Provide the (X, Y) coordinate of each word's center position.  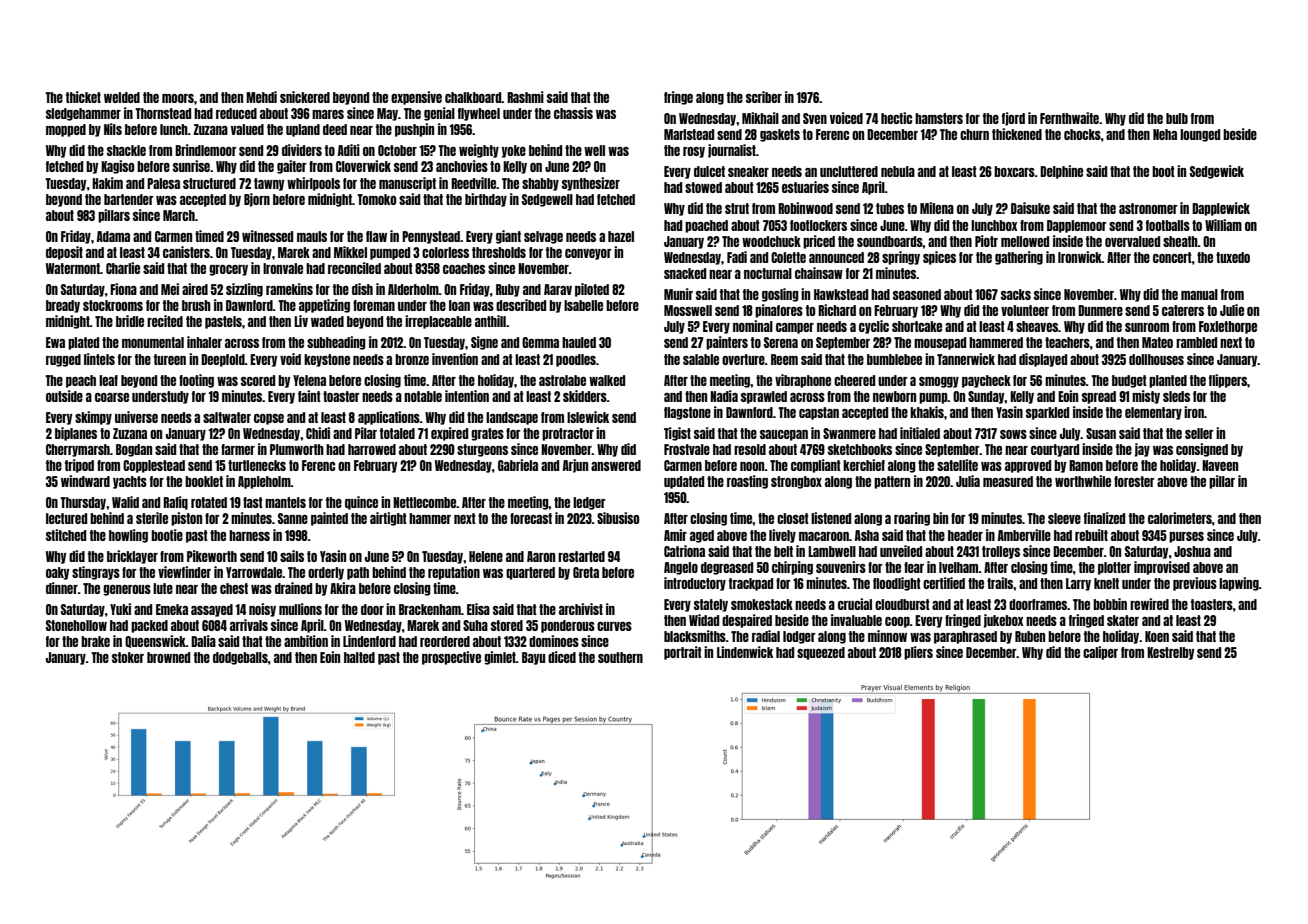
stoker (128, 657)
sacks (1016, 294)
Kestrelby (1171, 653)
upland (303, 130)
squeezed (821, 653)
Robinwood (805, 208)
